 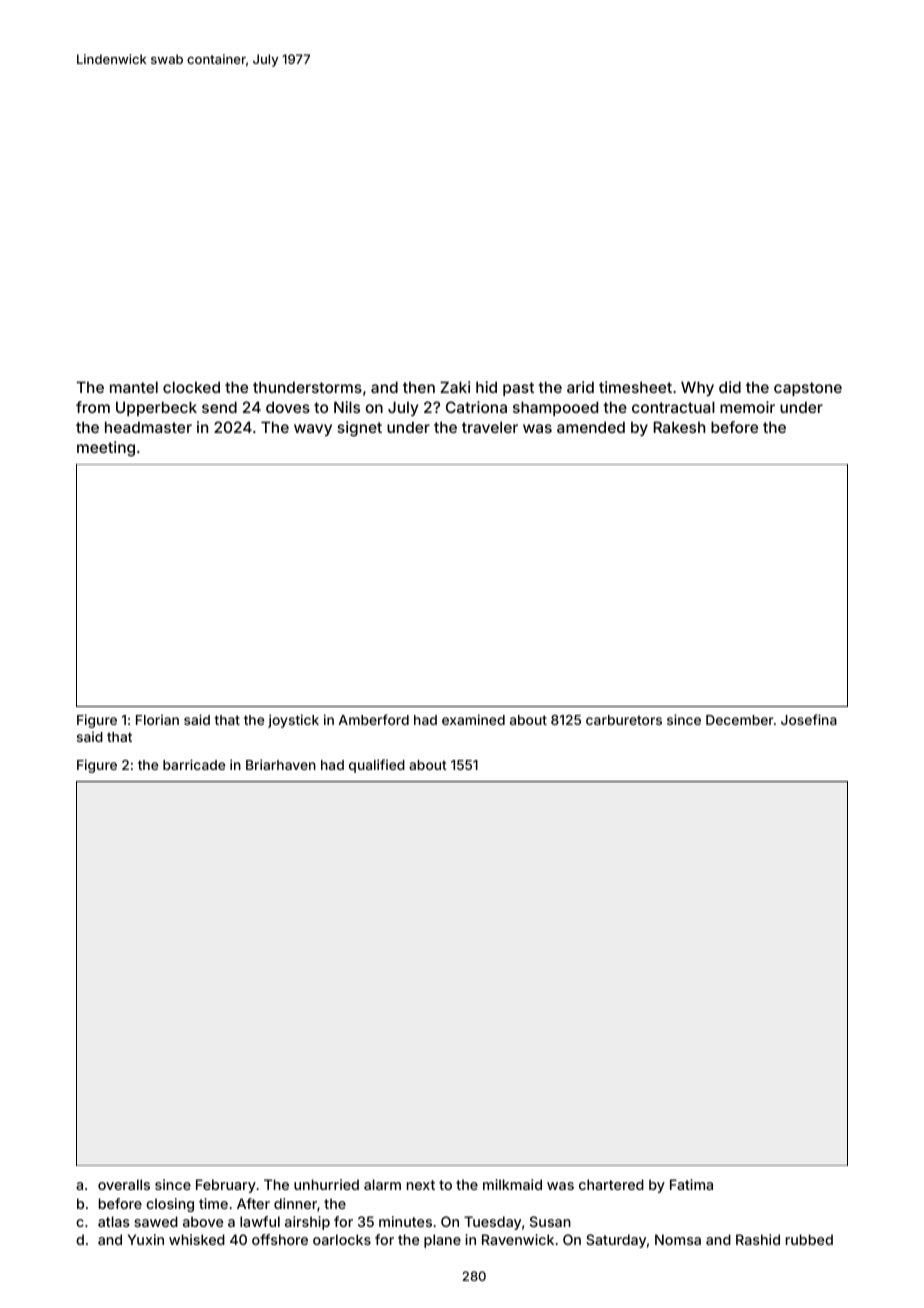 What do you see at coordinates (808, 389) in the screenshot?
I see `capstone` at bounding box center [808, 389].
